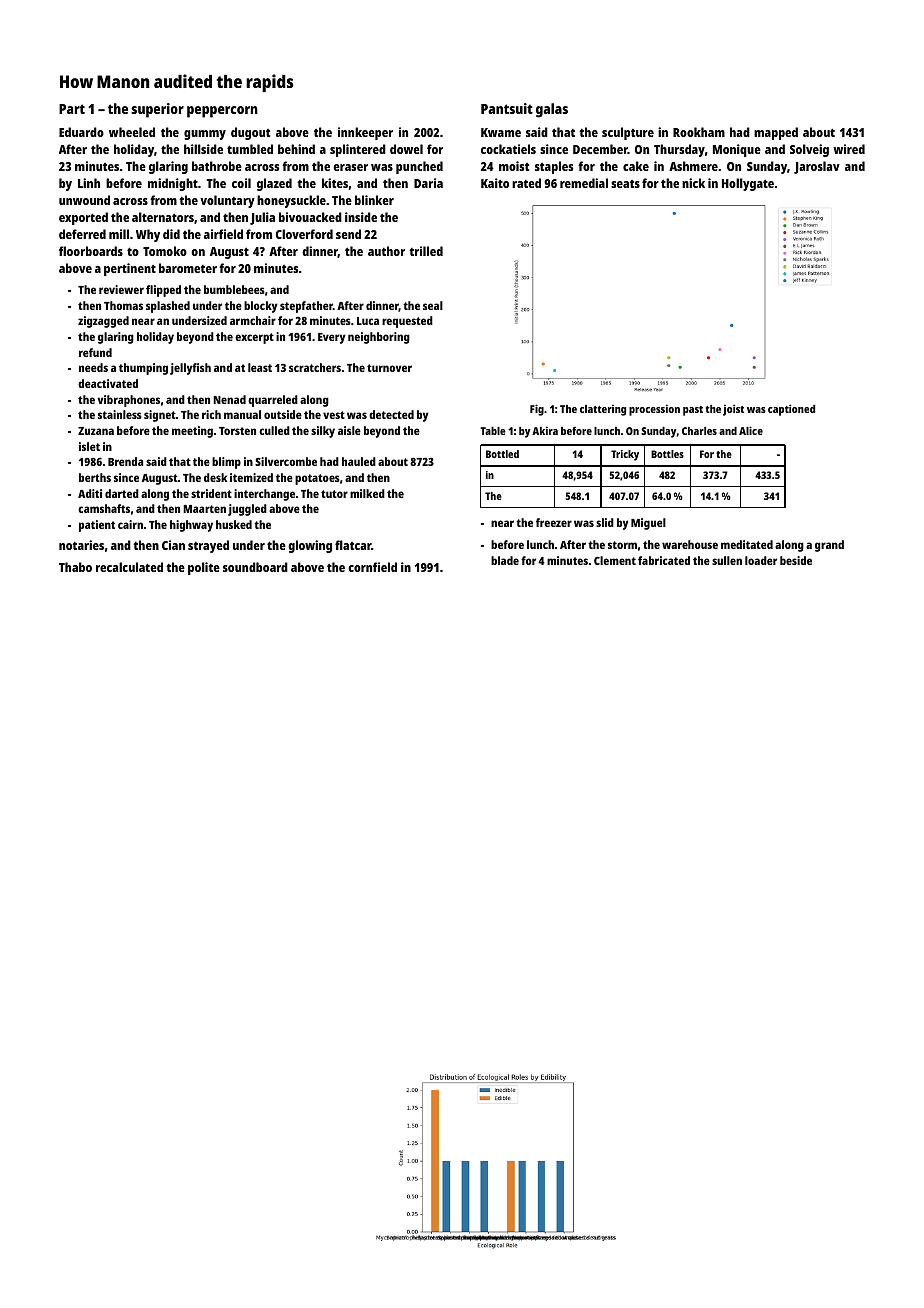 Image resolution: width=924 pixels, height=1308 pixels. I want to click on juggled, so click(247, 510).
